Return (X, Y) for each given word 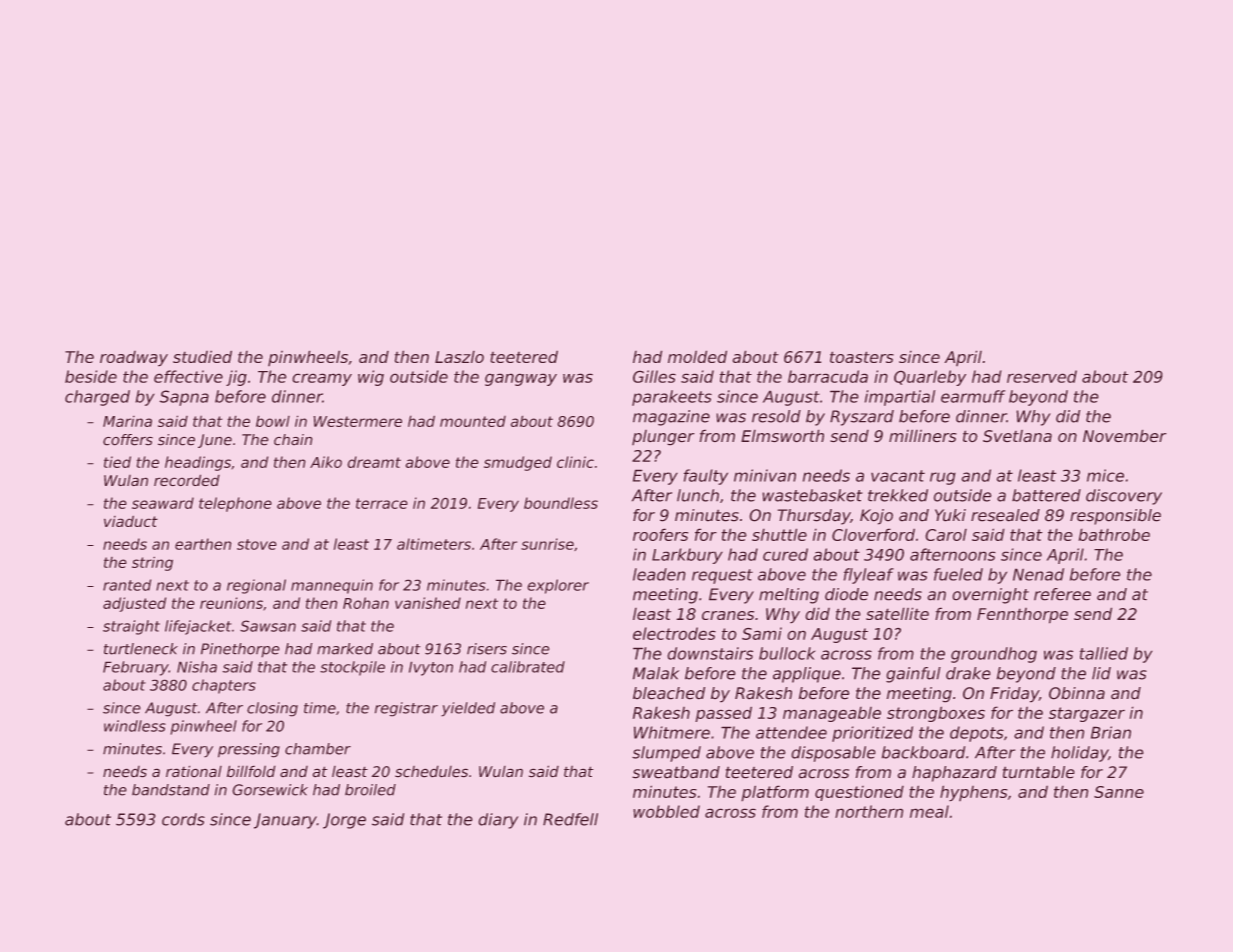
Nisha (197, 667)
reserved (1042, 376)
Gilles (654, 376)
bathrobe (1114, 535)
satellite (897, 614)
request (722, 576)
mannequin (332, 586)
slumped (666, 754)
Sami (762, 633)
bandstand (171, 790)
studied (202, 357)
